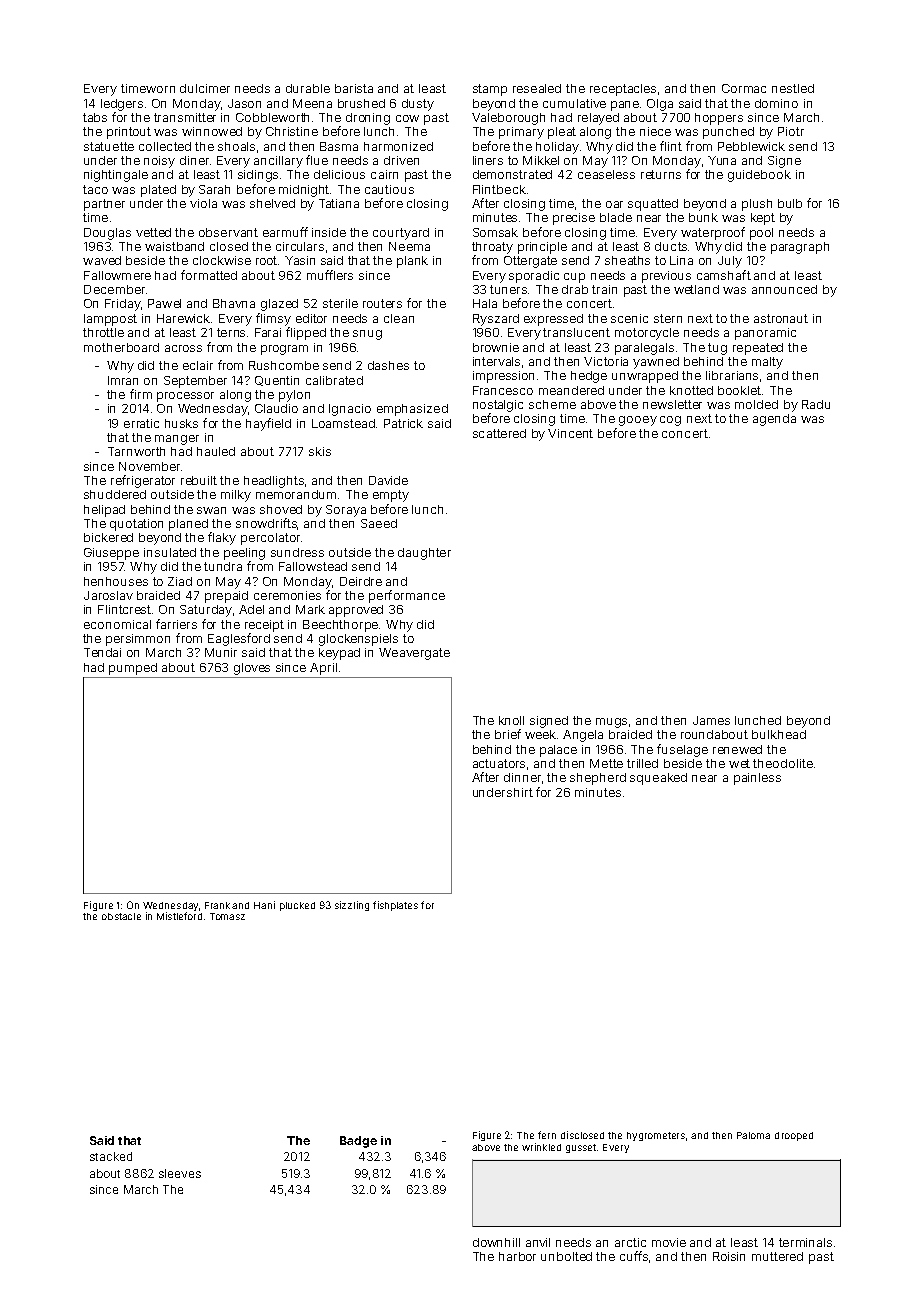  What do you see at coordinates (391, 496) in the image?
I see `empty` at bounding box center [391, 496].
